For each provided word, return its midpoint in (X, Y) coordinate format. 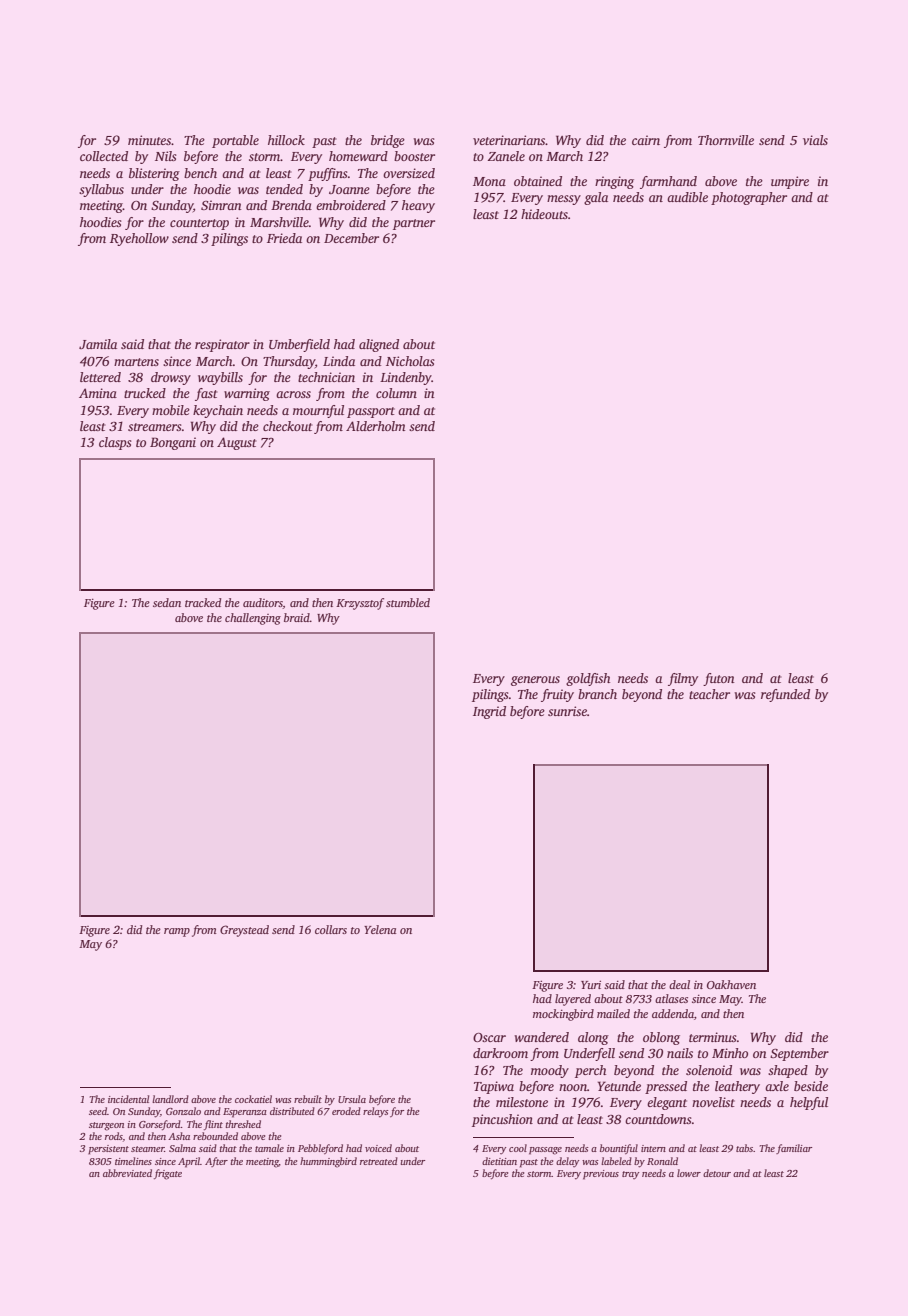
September (799, 1054)
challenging (253, 619)
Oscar (489, 1037)
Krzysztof (360, 604)
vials (815, 140)
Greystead (244, 931)
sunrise (567, 711)
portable (235, 141)
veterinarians (509, 140)
